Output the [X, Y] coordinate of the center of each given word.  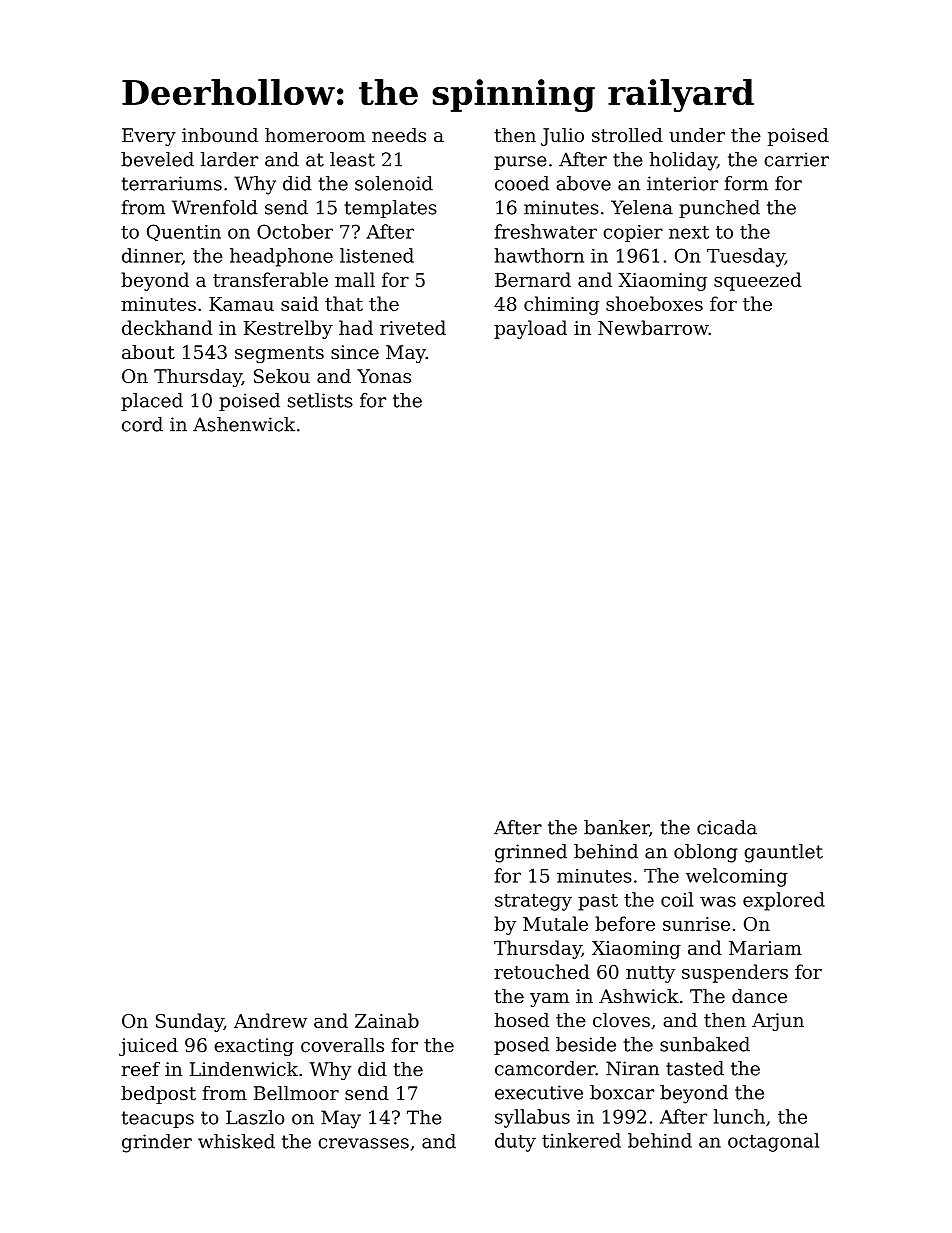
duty [515, 1142]
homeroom [315, 135]
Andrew [270, 1020]
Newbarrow [653, 327]
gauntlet [783, 853]
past [598, 902]
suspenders [735, 973]
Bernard [533, 279]
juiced [148, 1047]
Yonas [384, 376]
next [689, 232]
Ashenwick [244, 424]
